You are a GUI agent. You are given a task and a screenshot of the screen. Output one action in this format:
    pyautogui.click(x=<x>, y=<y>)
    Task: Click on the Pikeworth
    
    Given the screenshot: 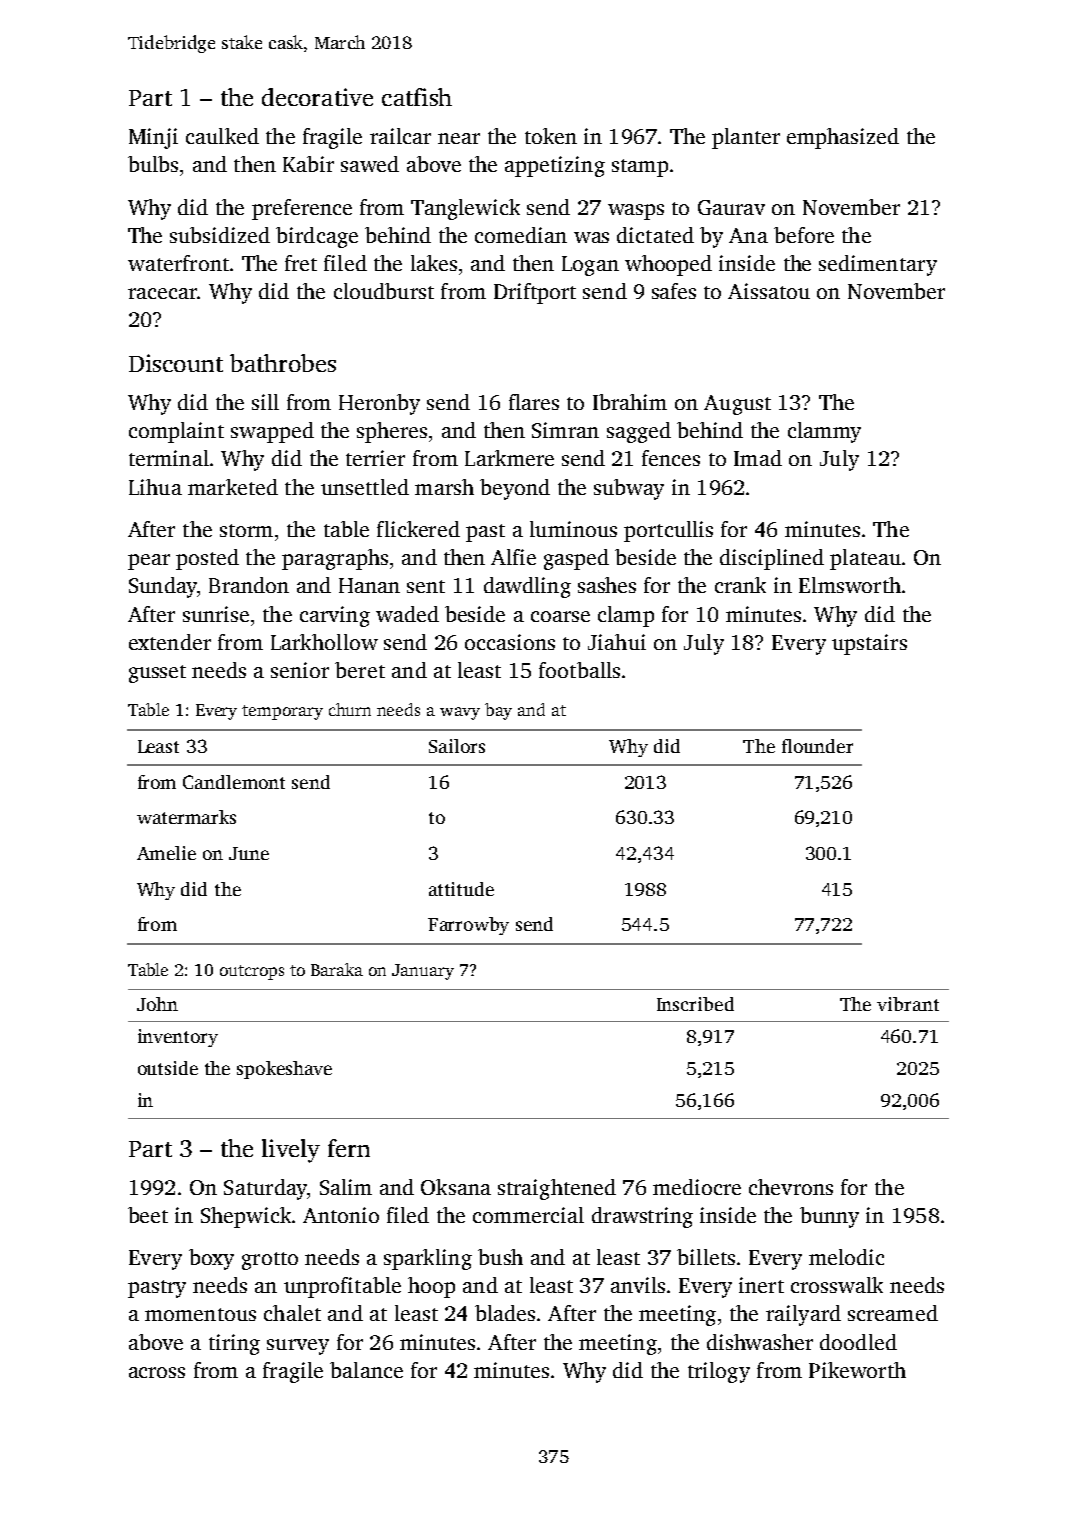 What is the action you would take?
    pyautogui.click(x=857, y=1370)
